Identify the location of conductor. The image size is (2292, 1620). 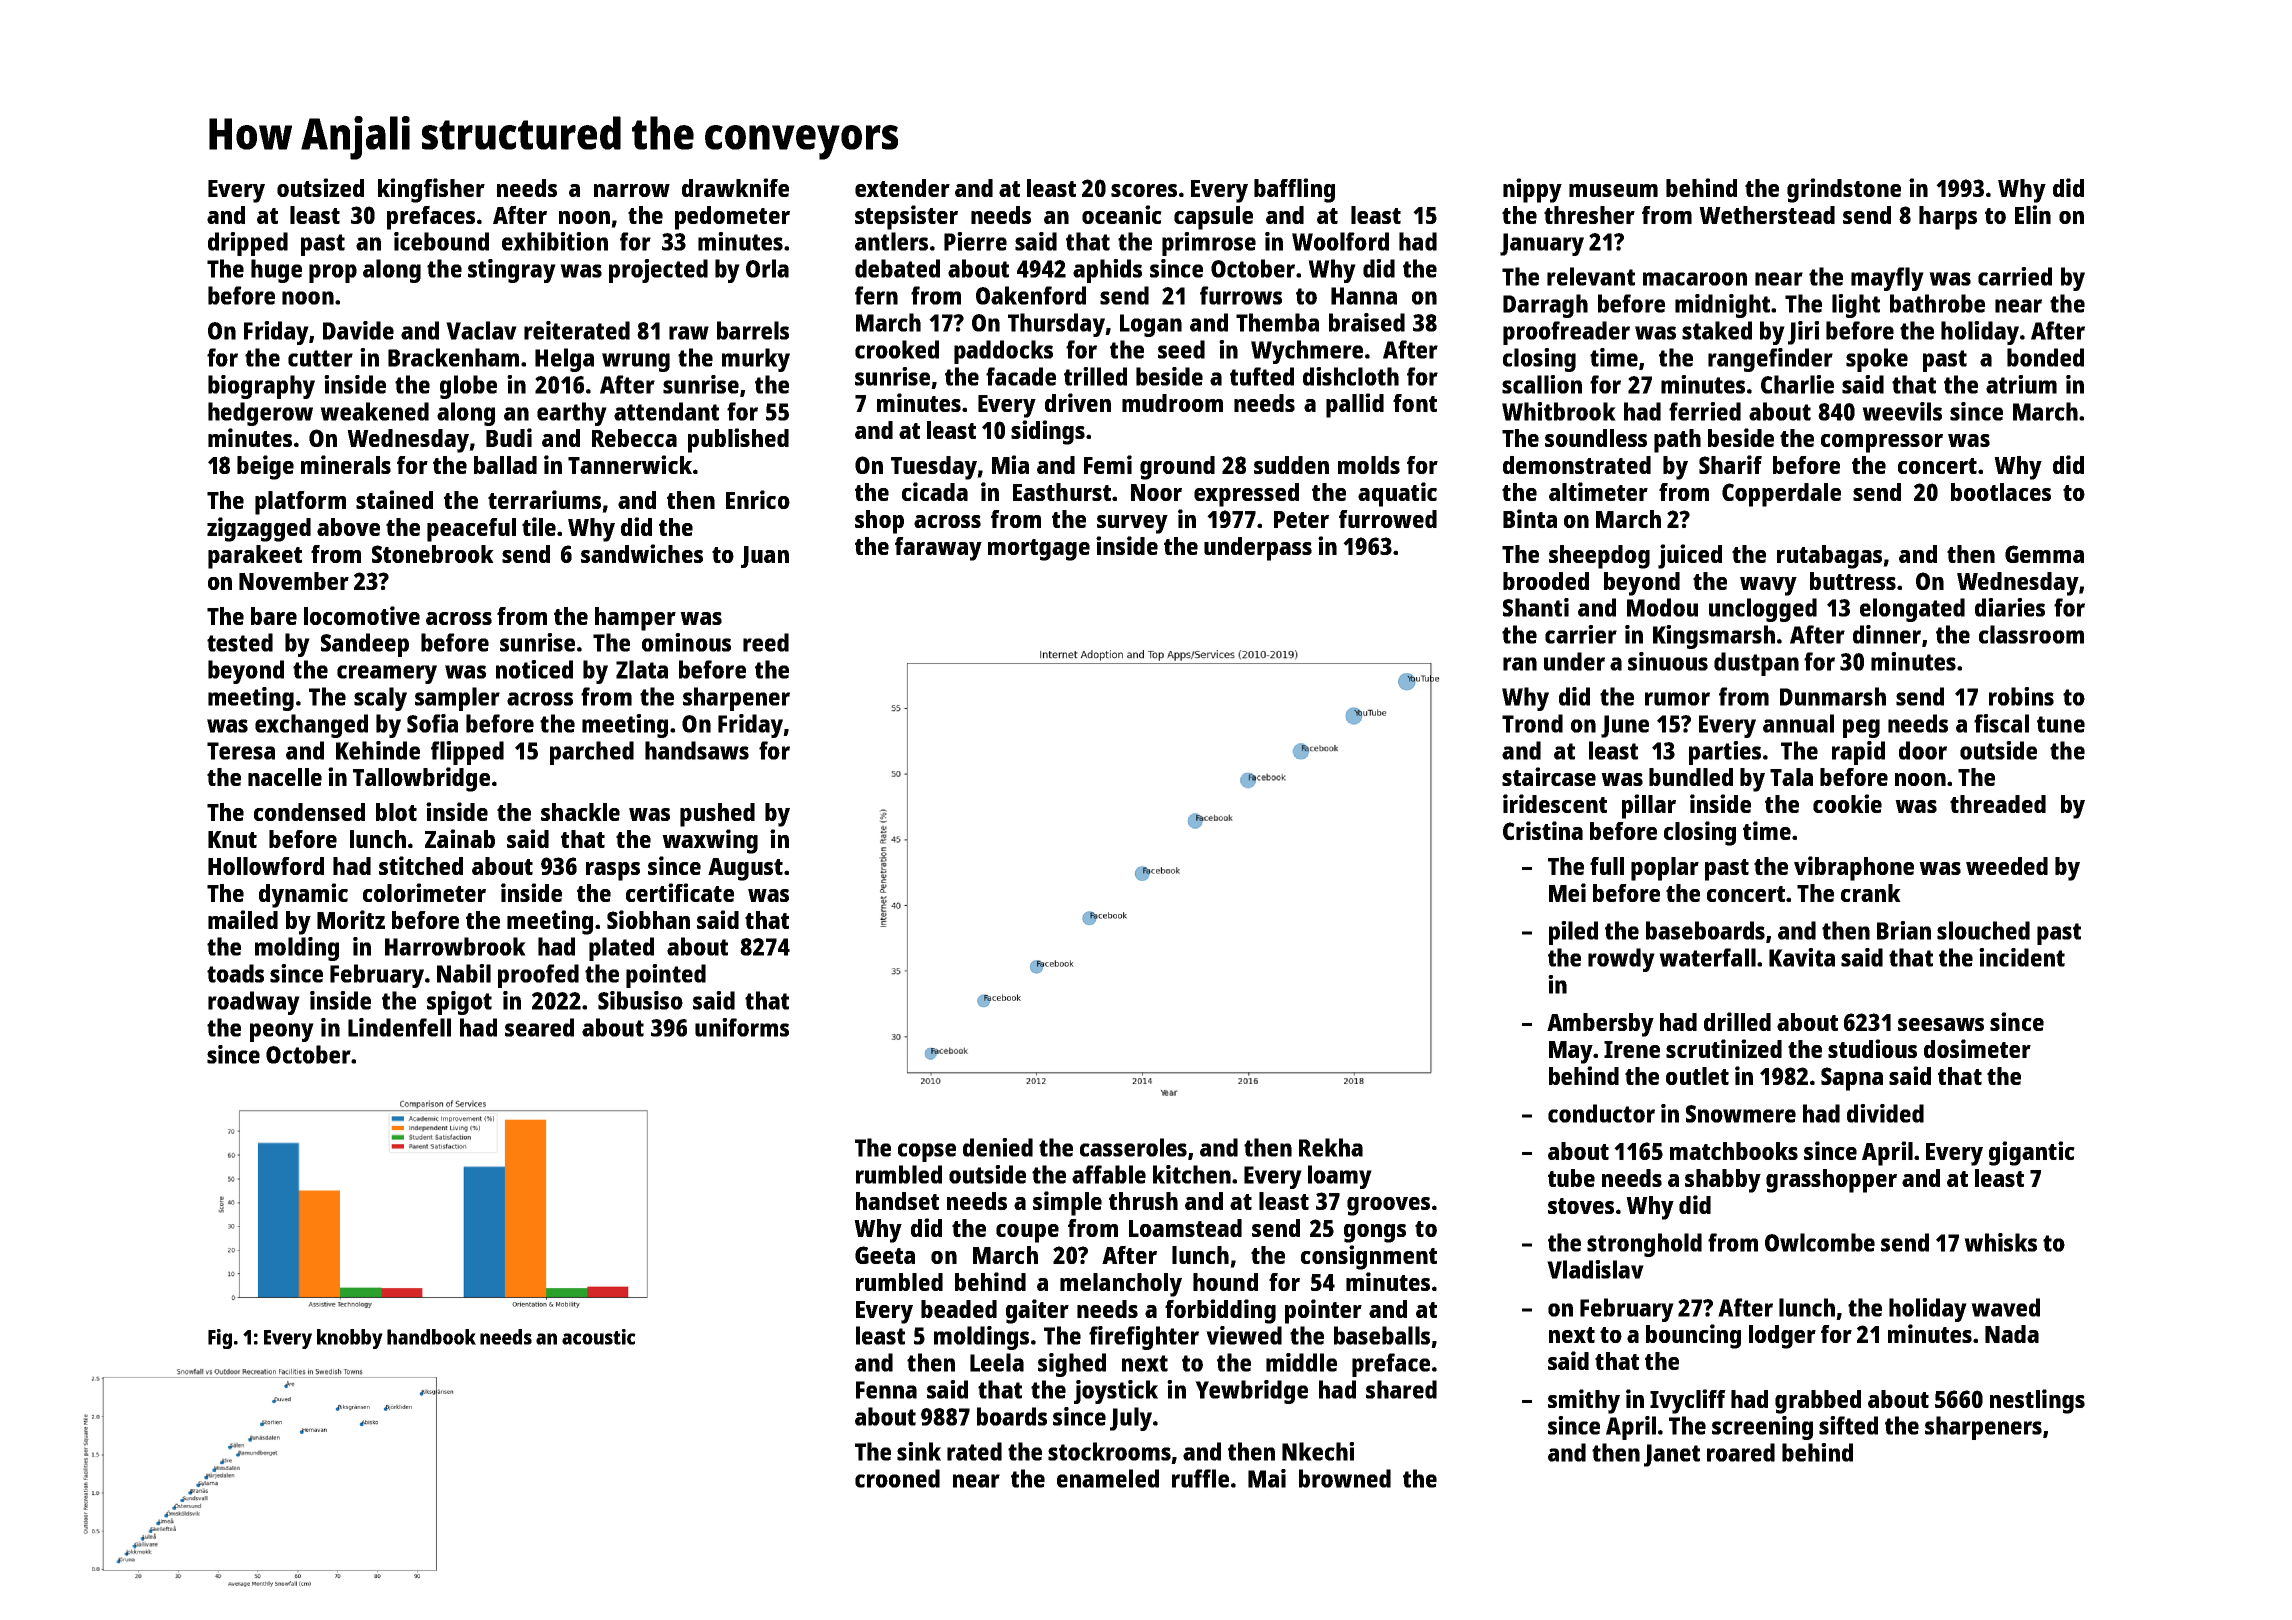
(1601, 1113).
